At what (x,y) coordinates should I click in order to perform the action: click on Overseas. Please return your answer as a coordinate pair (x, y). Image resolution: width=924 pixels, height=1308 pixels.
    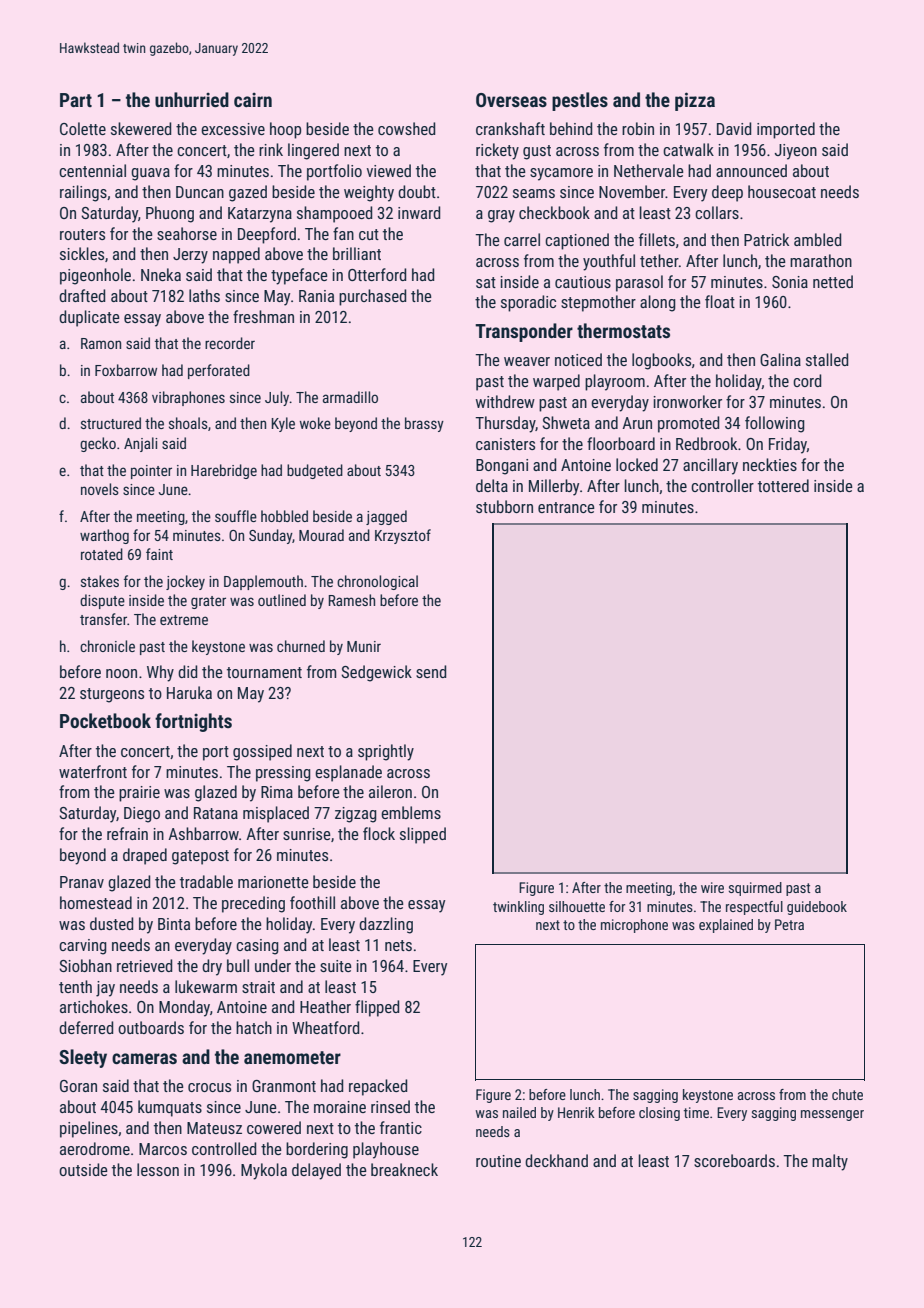
    Looking at the image, I should click on (511, 100).
